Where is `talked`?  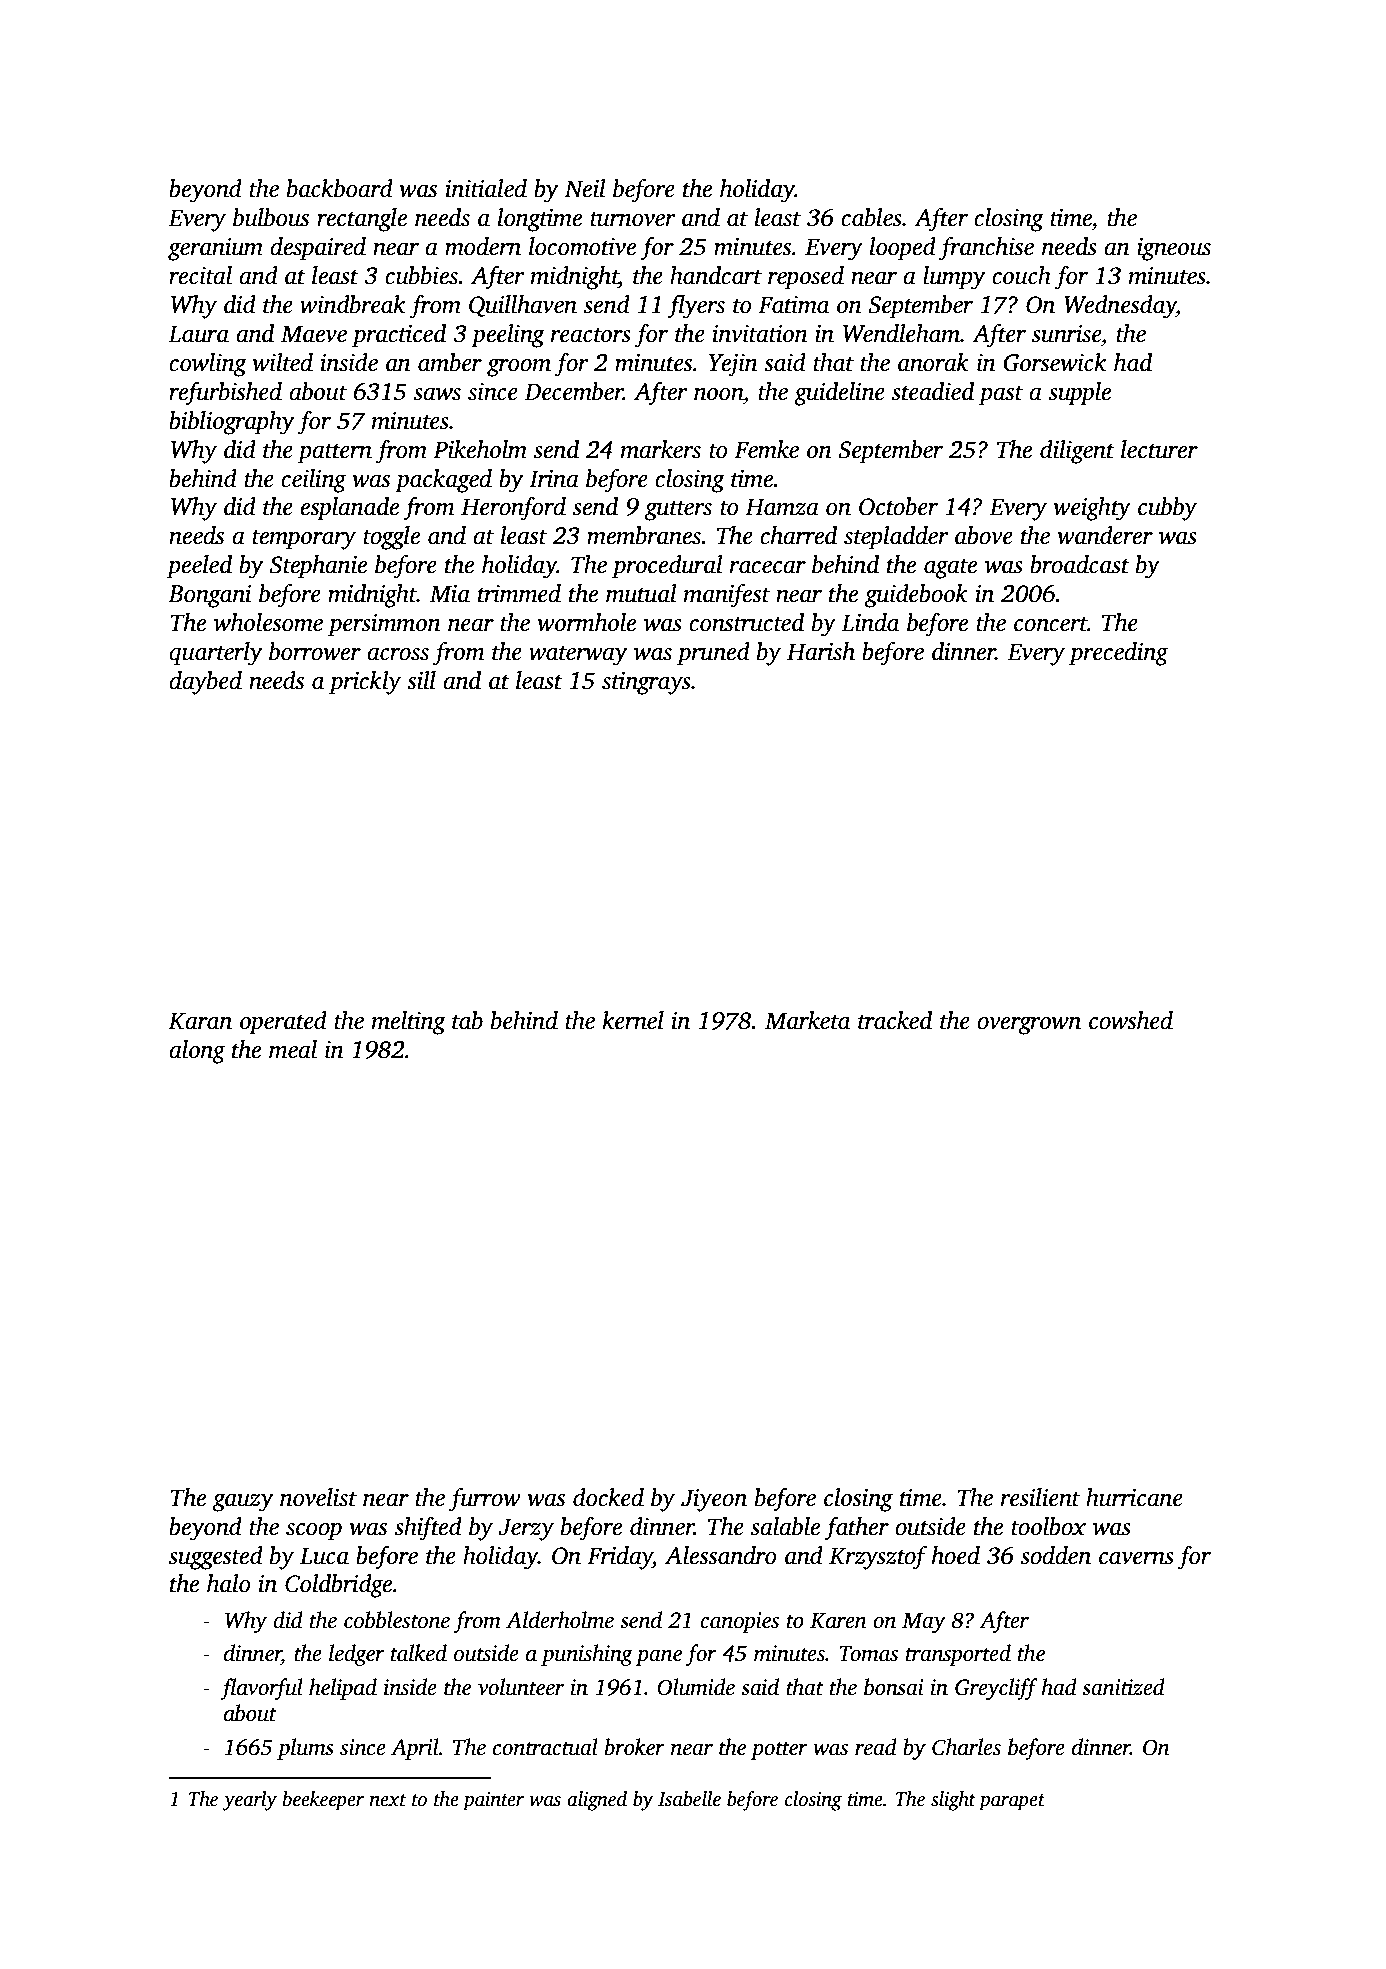
talked is located at coordinates (419, 1653).
